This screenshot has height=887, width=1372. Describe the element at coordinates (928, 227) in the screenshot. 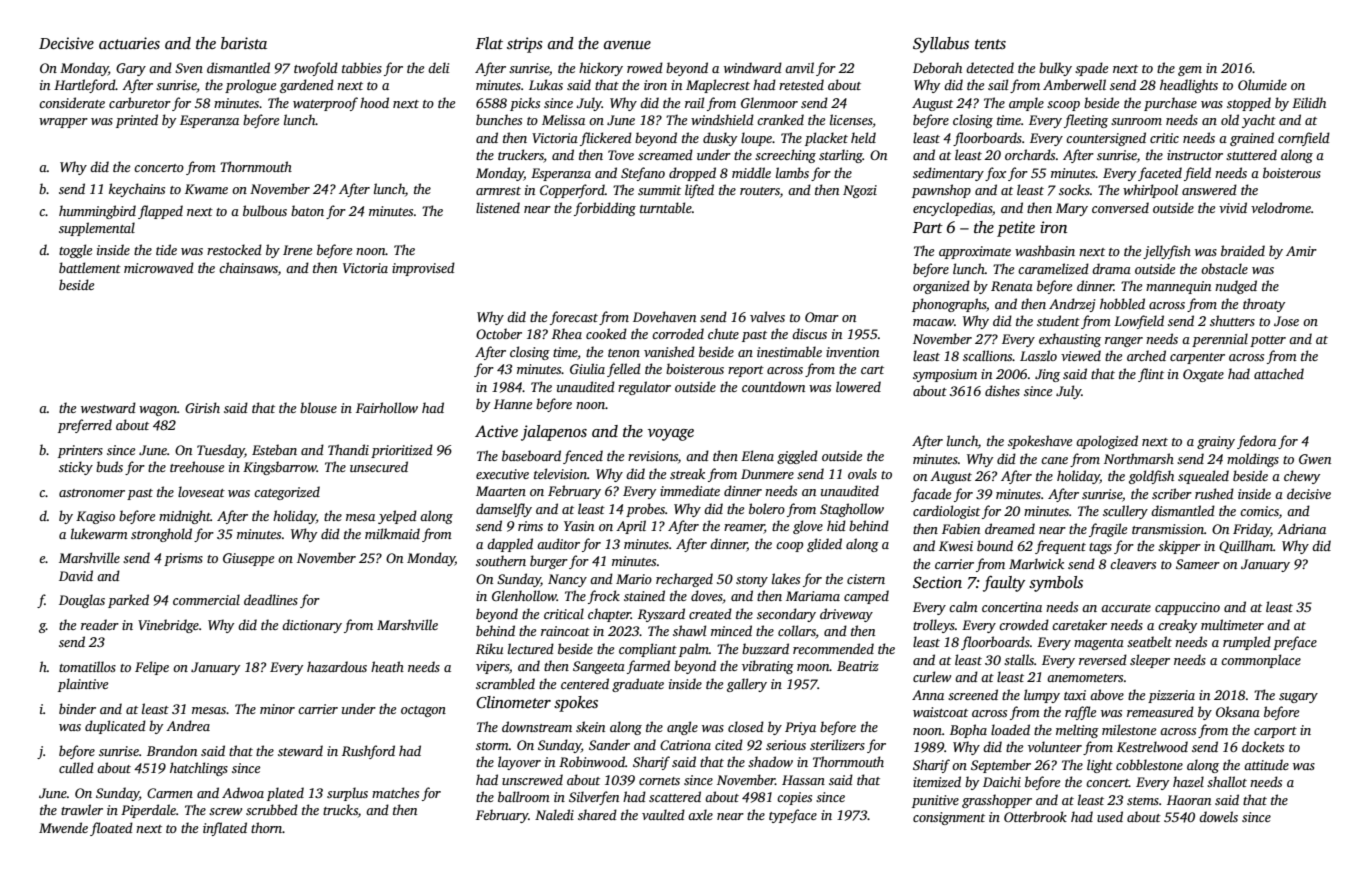

I see `Part` at that location.
